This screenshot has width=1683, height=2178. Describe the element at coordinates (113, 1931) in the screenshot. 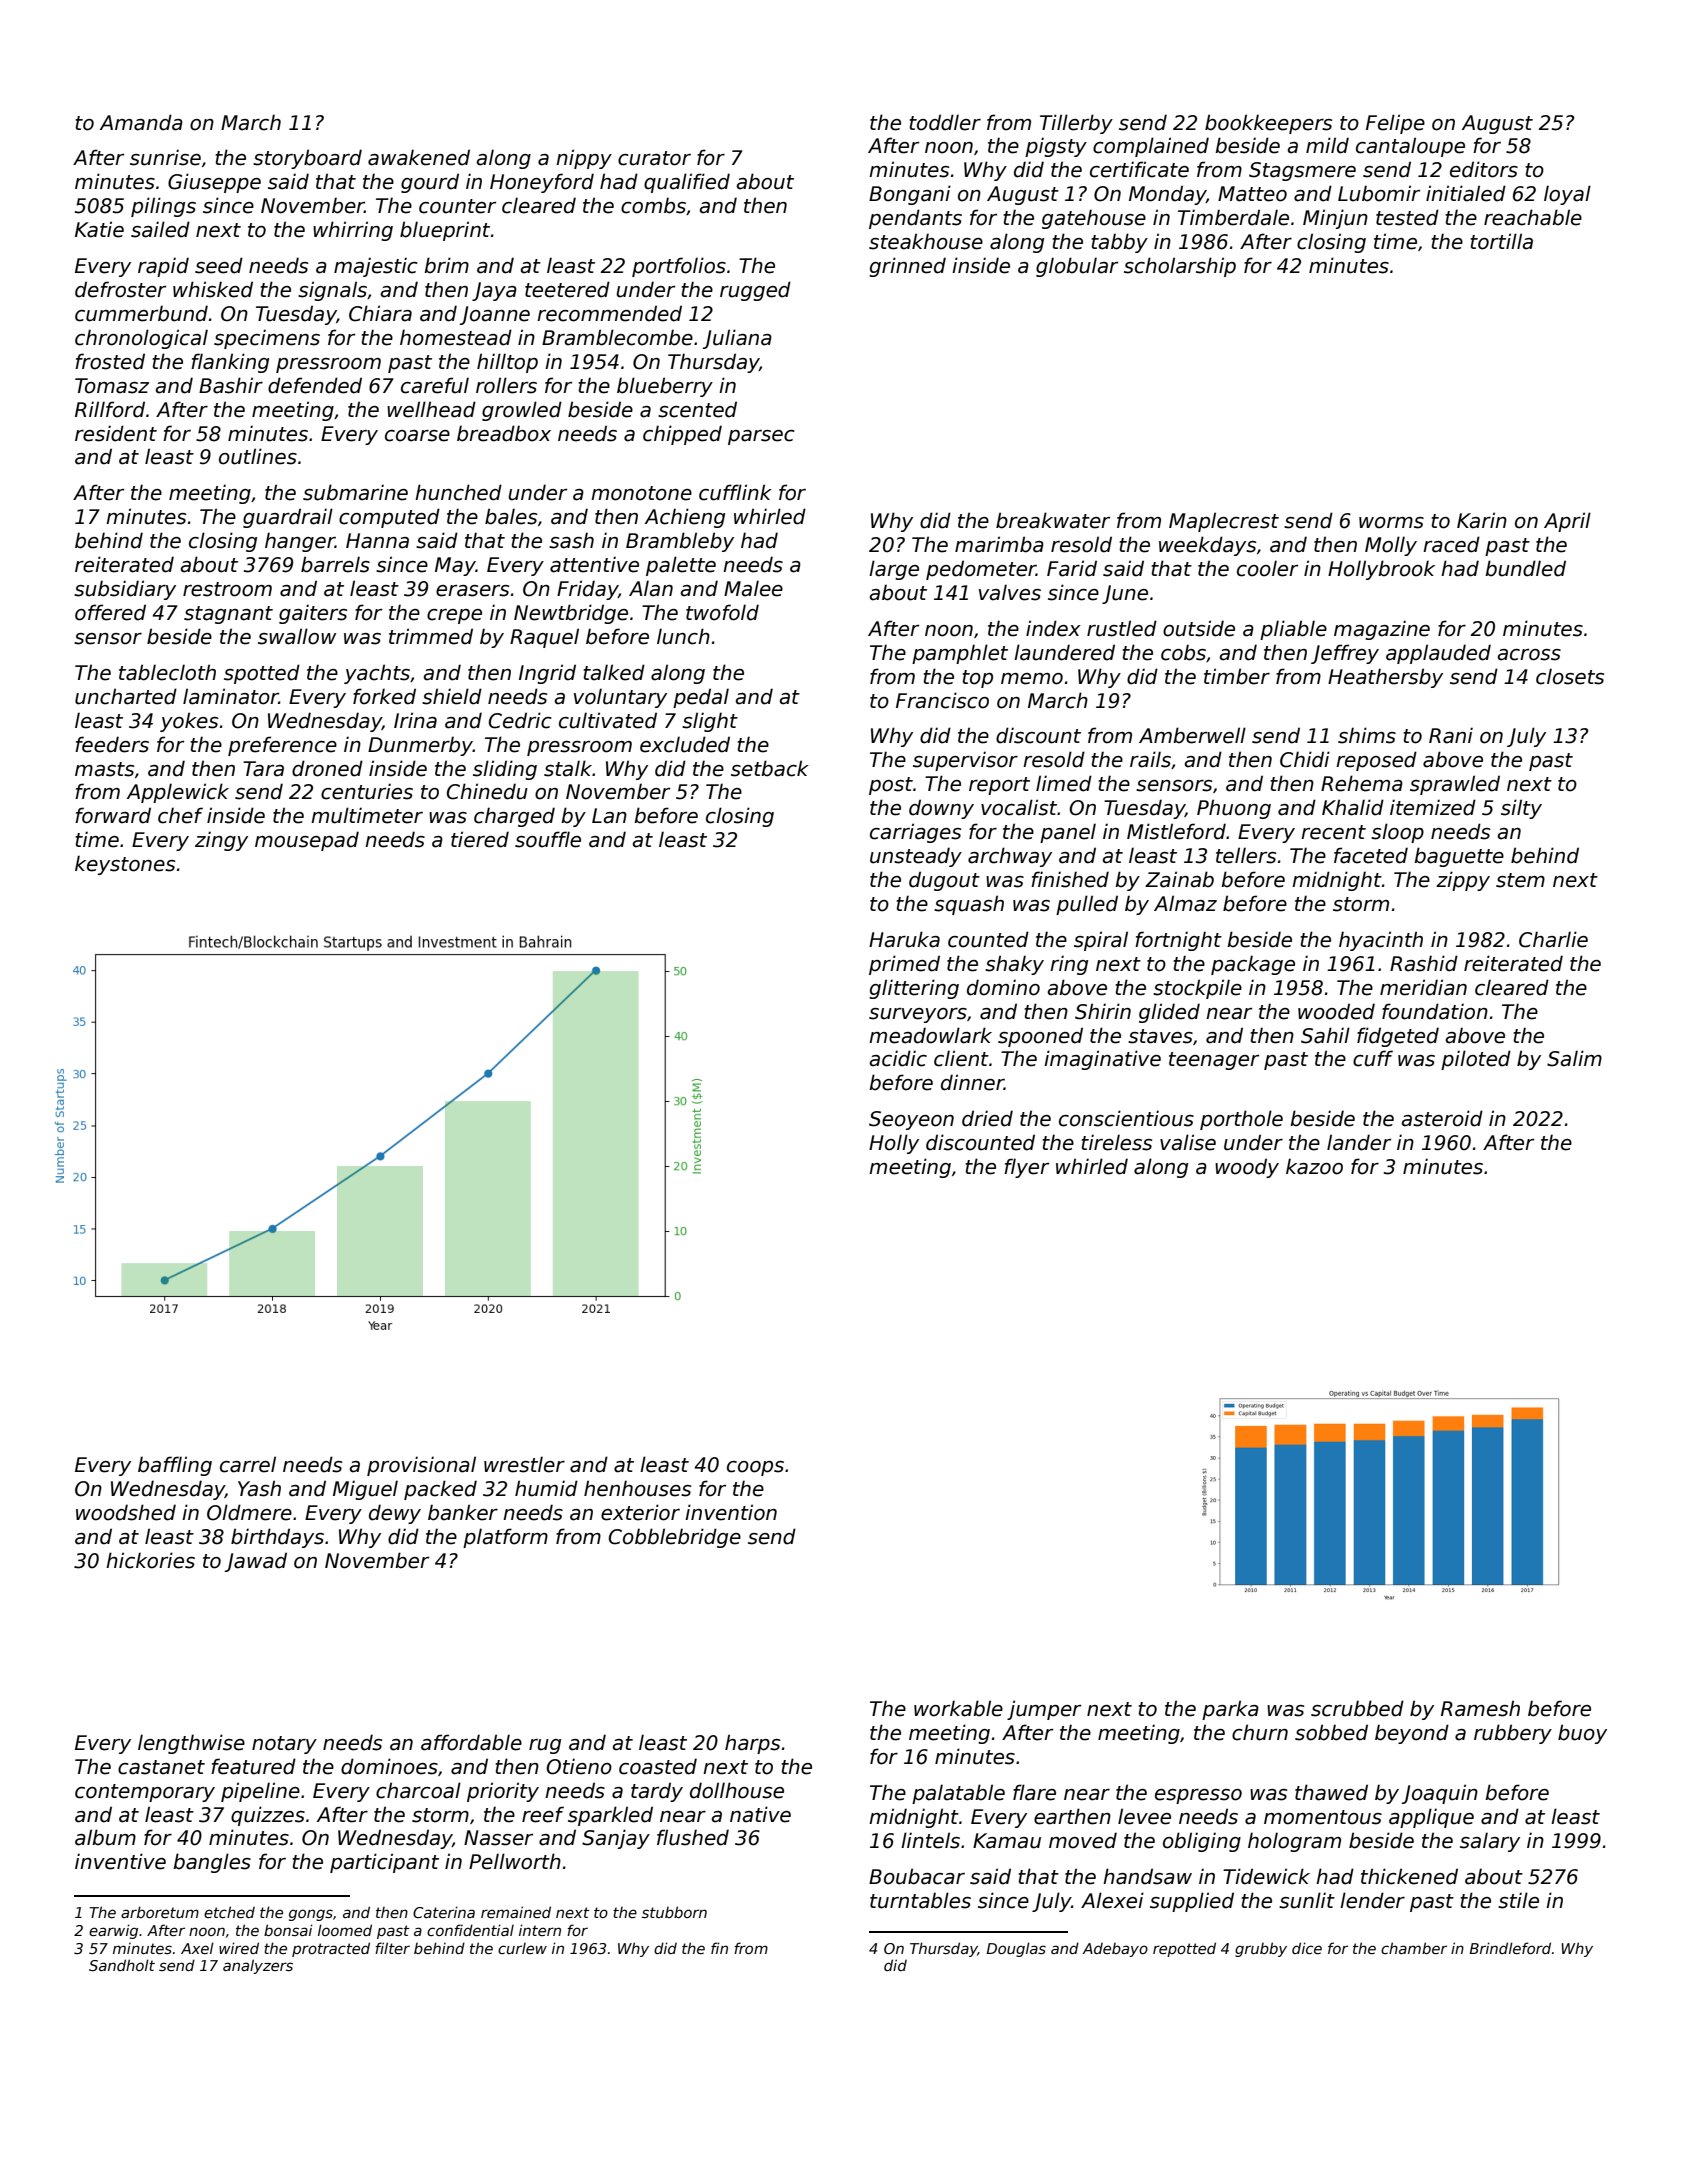

I see `earwig` at that location.
